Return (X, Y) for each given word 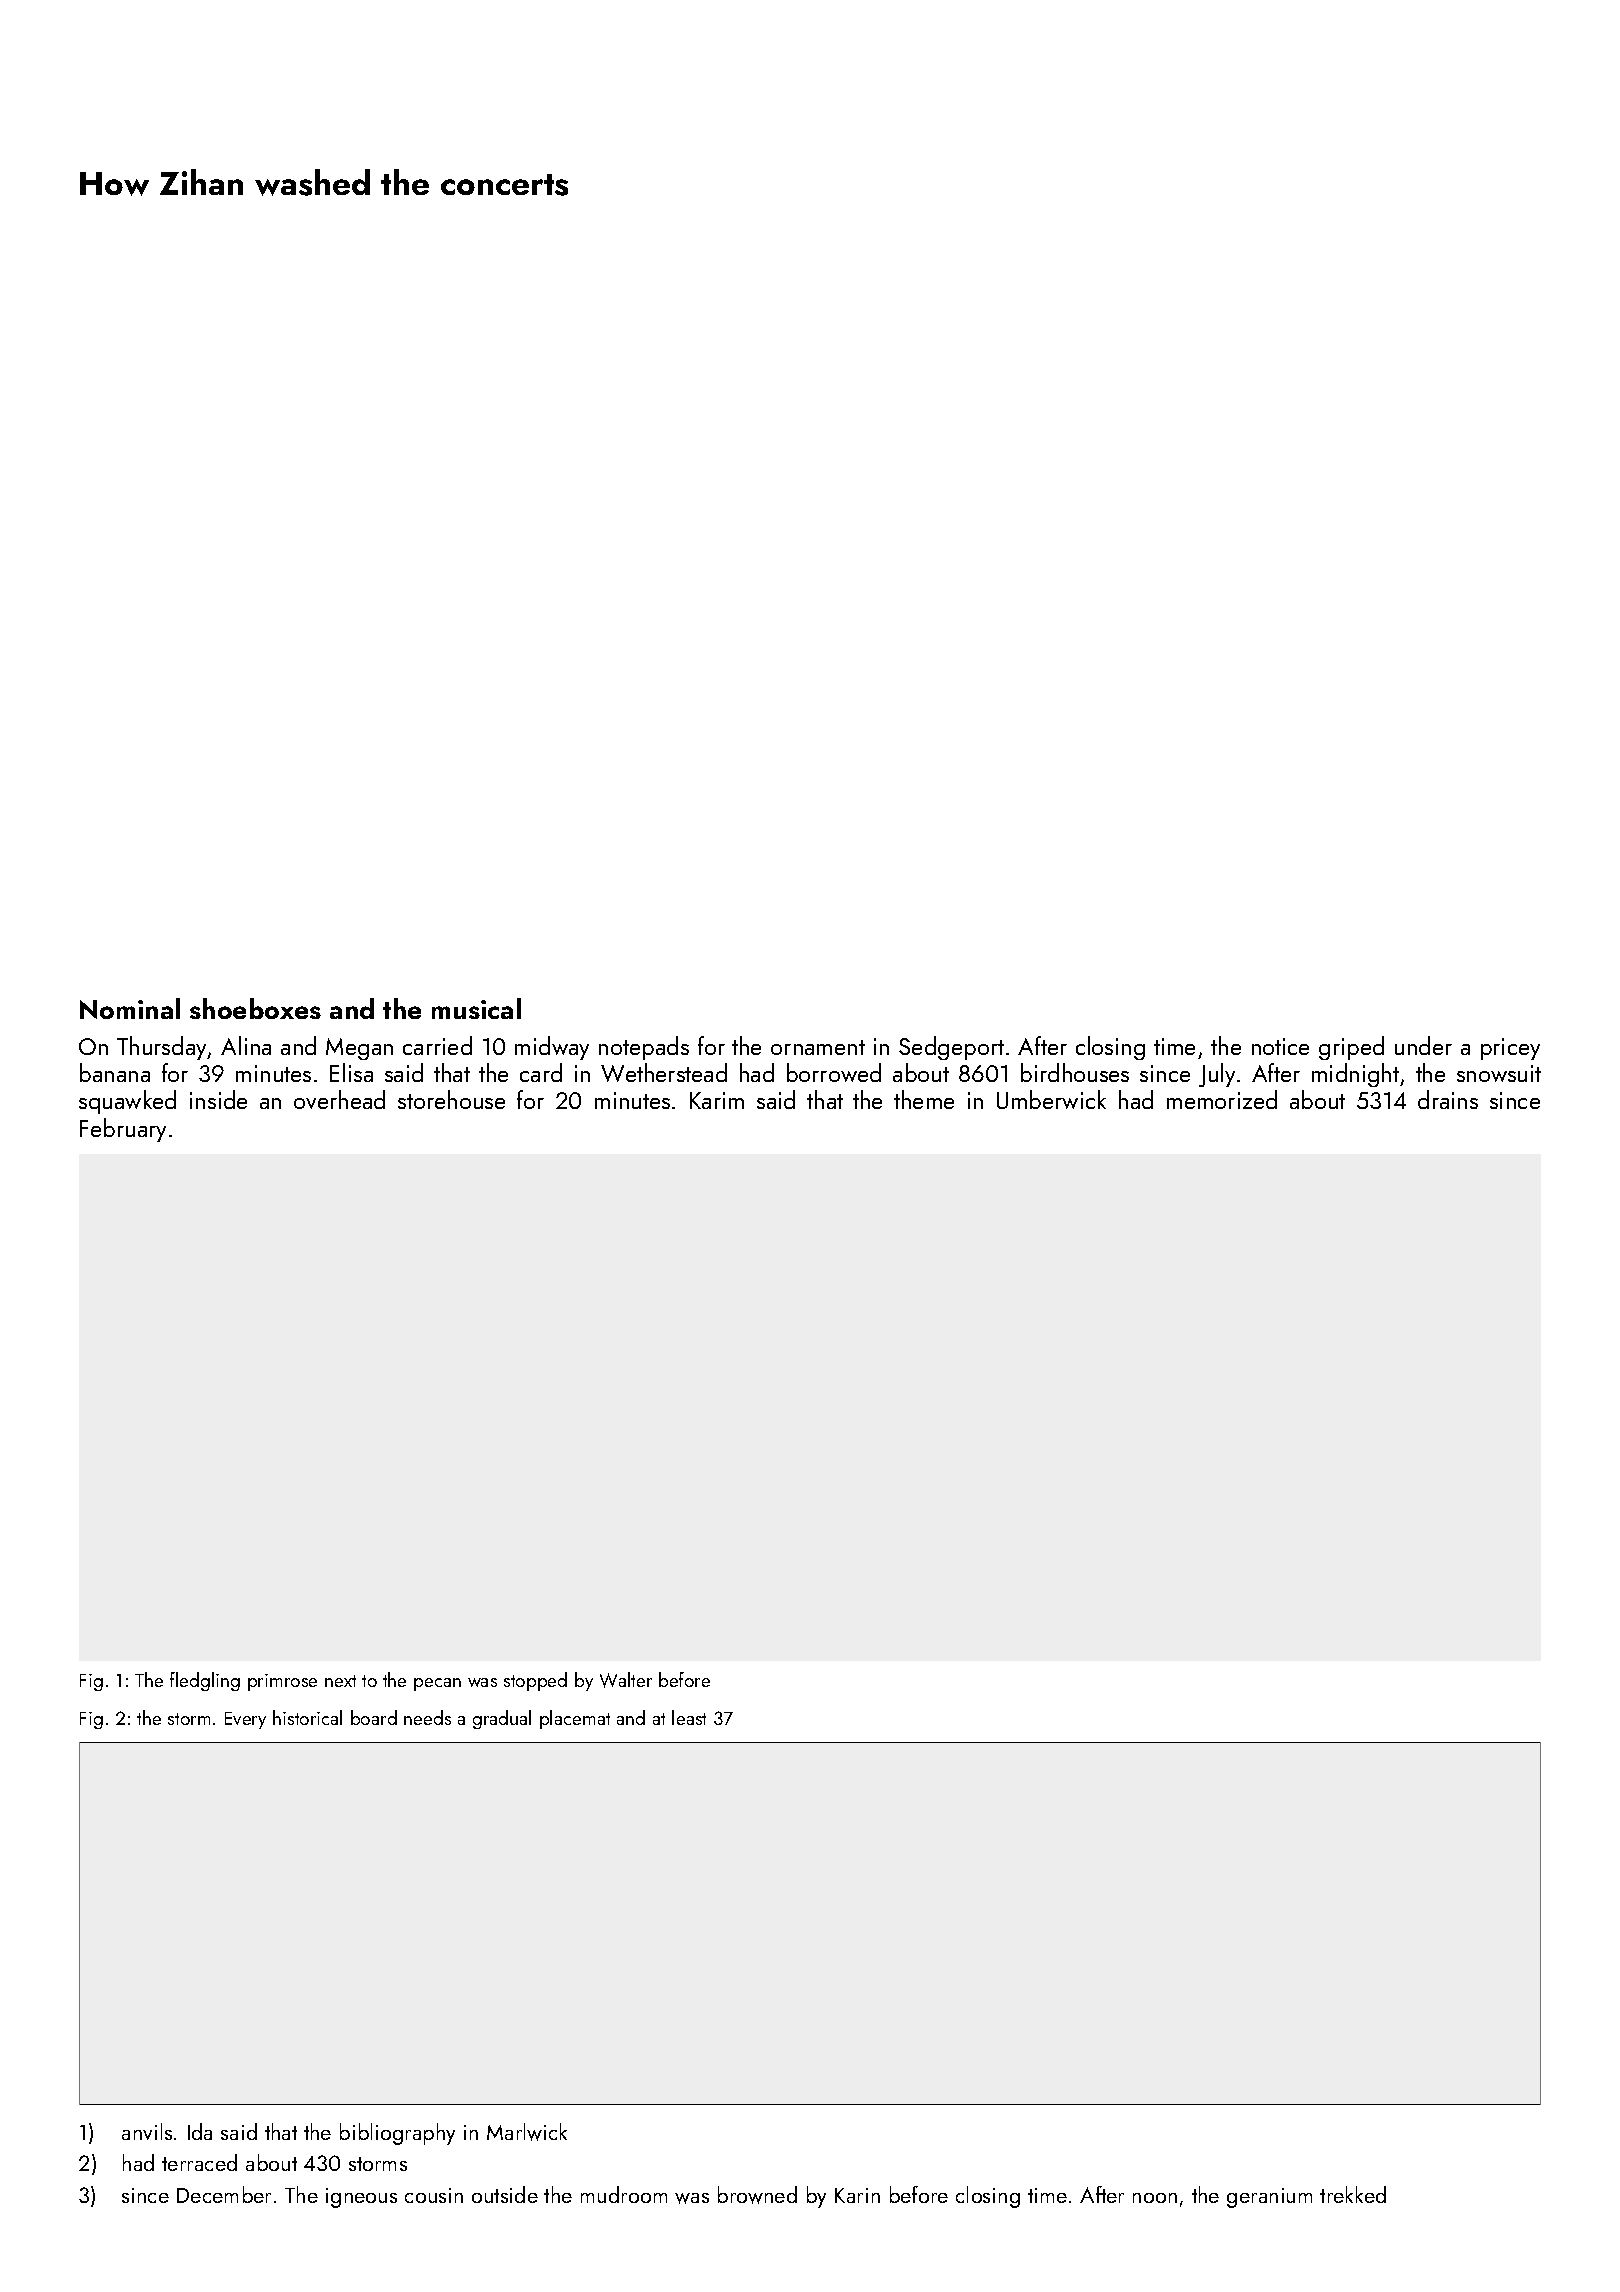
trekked (1353, 2194)
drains (1448, 1099)
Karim (717, 1100)
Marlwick (527, 2132)
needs (427, 1717)
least (689, 1717)
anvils (147, 2131)
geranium (1269, 2198)
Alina (246, 1045)
